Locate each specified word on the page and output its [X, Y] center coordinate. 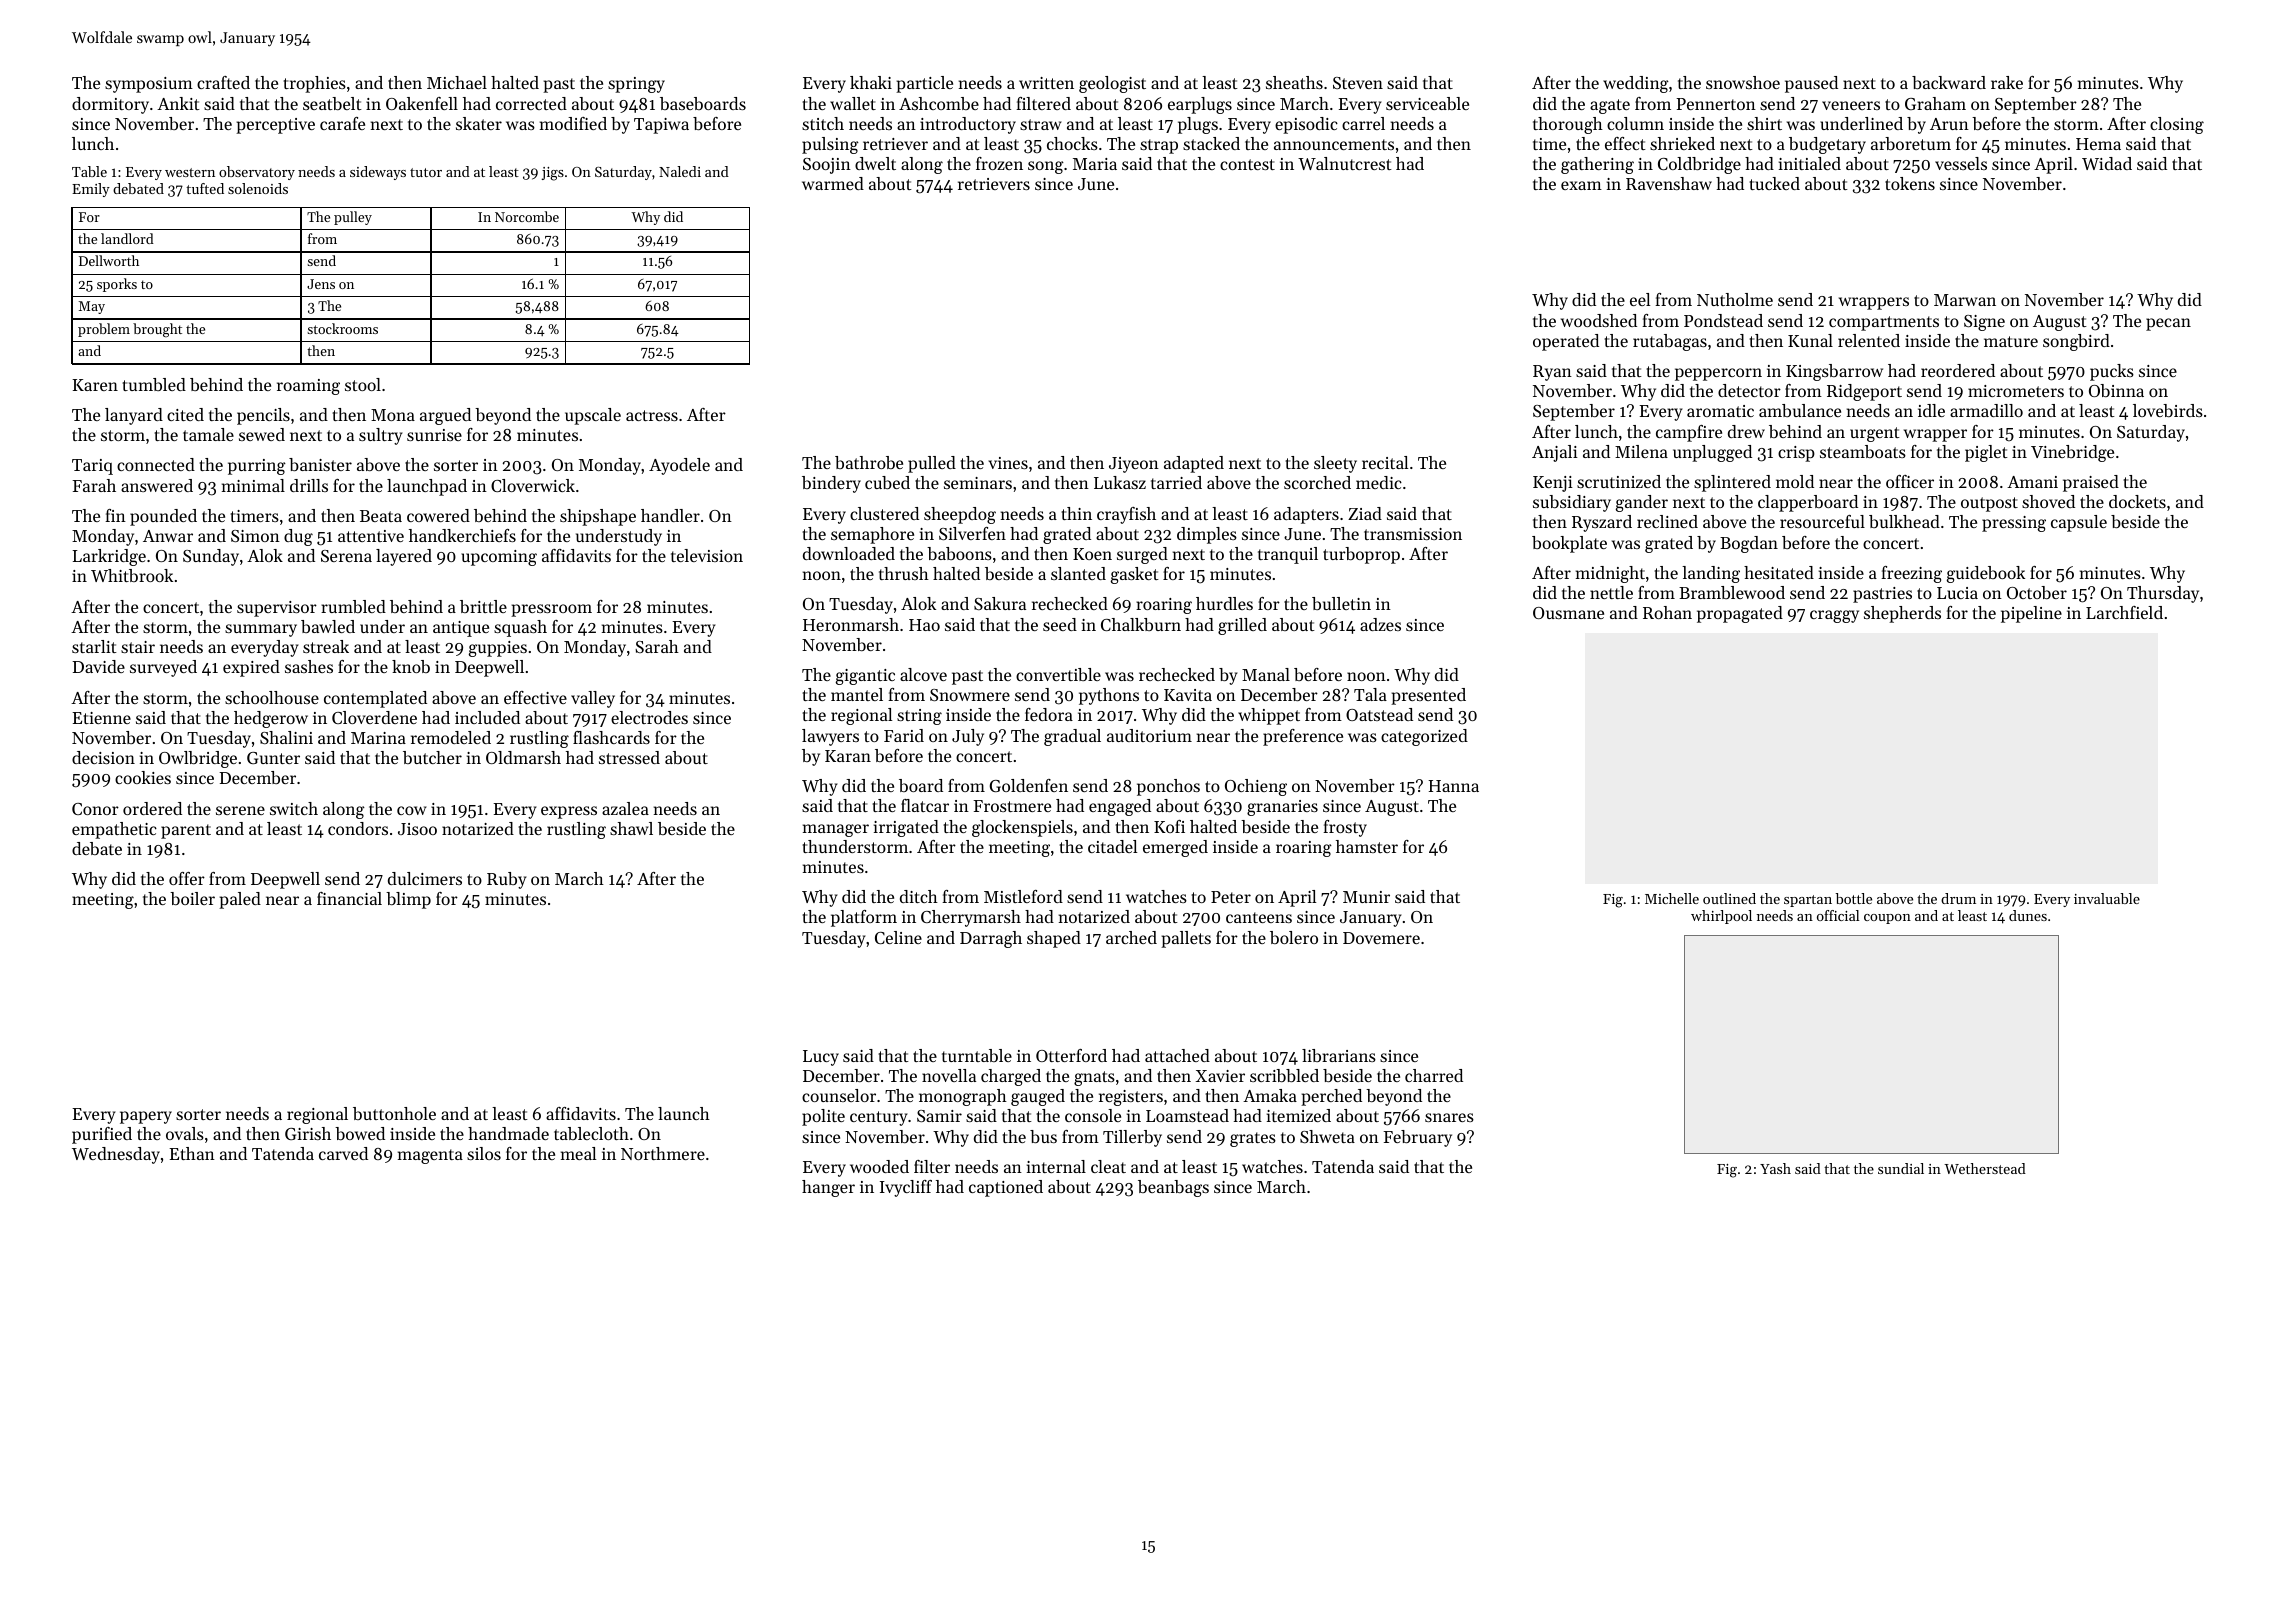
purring [257, 467]
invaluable [2107, 898]
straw [1041, 124]
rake [2007, 82]
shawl [631, 828]
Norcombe [527, 216]
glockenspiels [1022, 828]
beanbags [1173, 1188]
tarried [1176, 482]
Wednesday [116, 1155]
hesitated [1779, 572]
